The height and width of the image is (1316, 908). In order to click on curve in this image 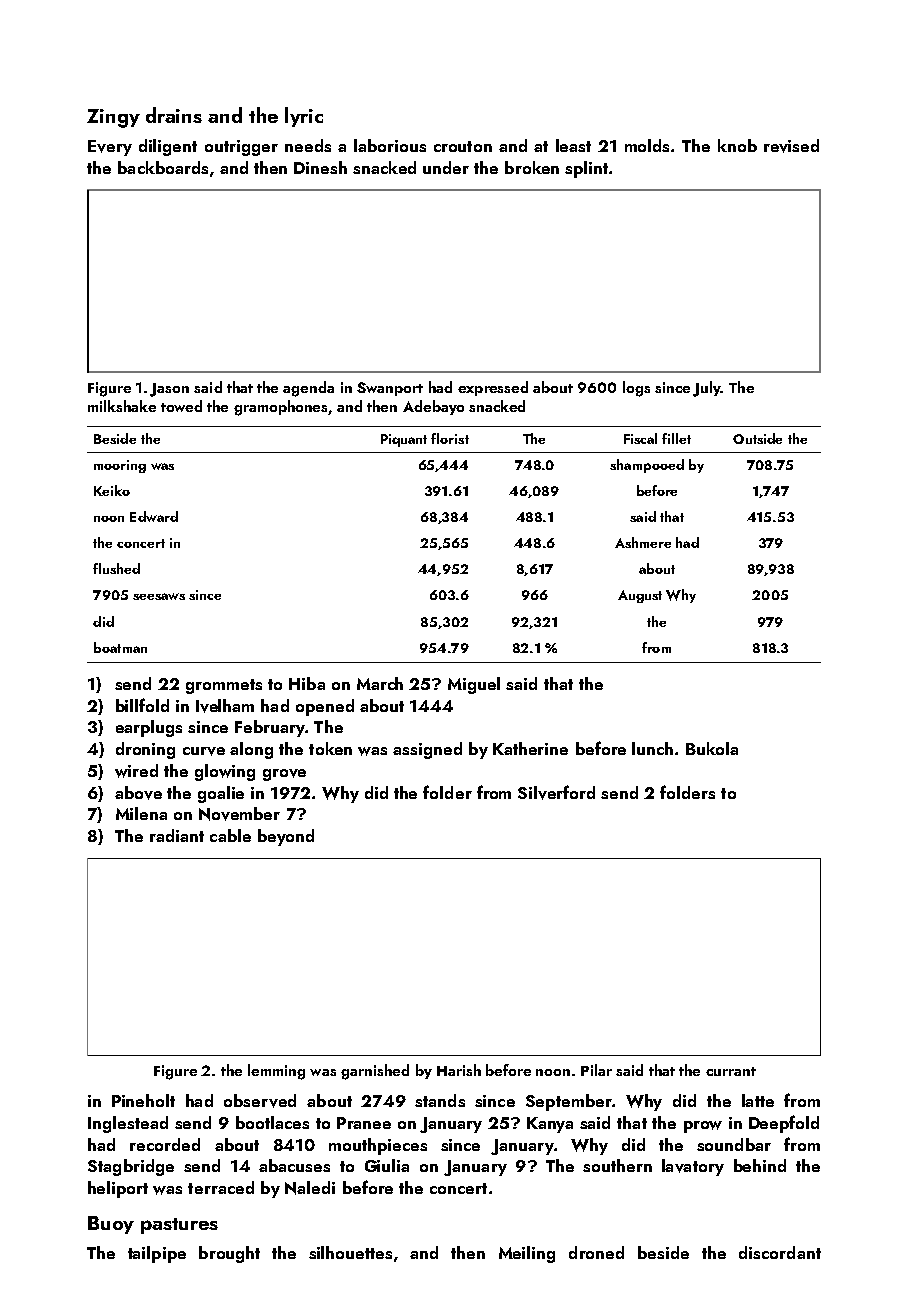, I will do `click(204, 751)`.
